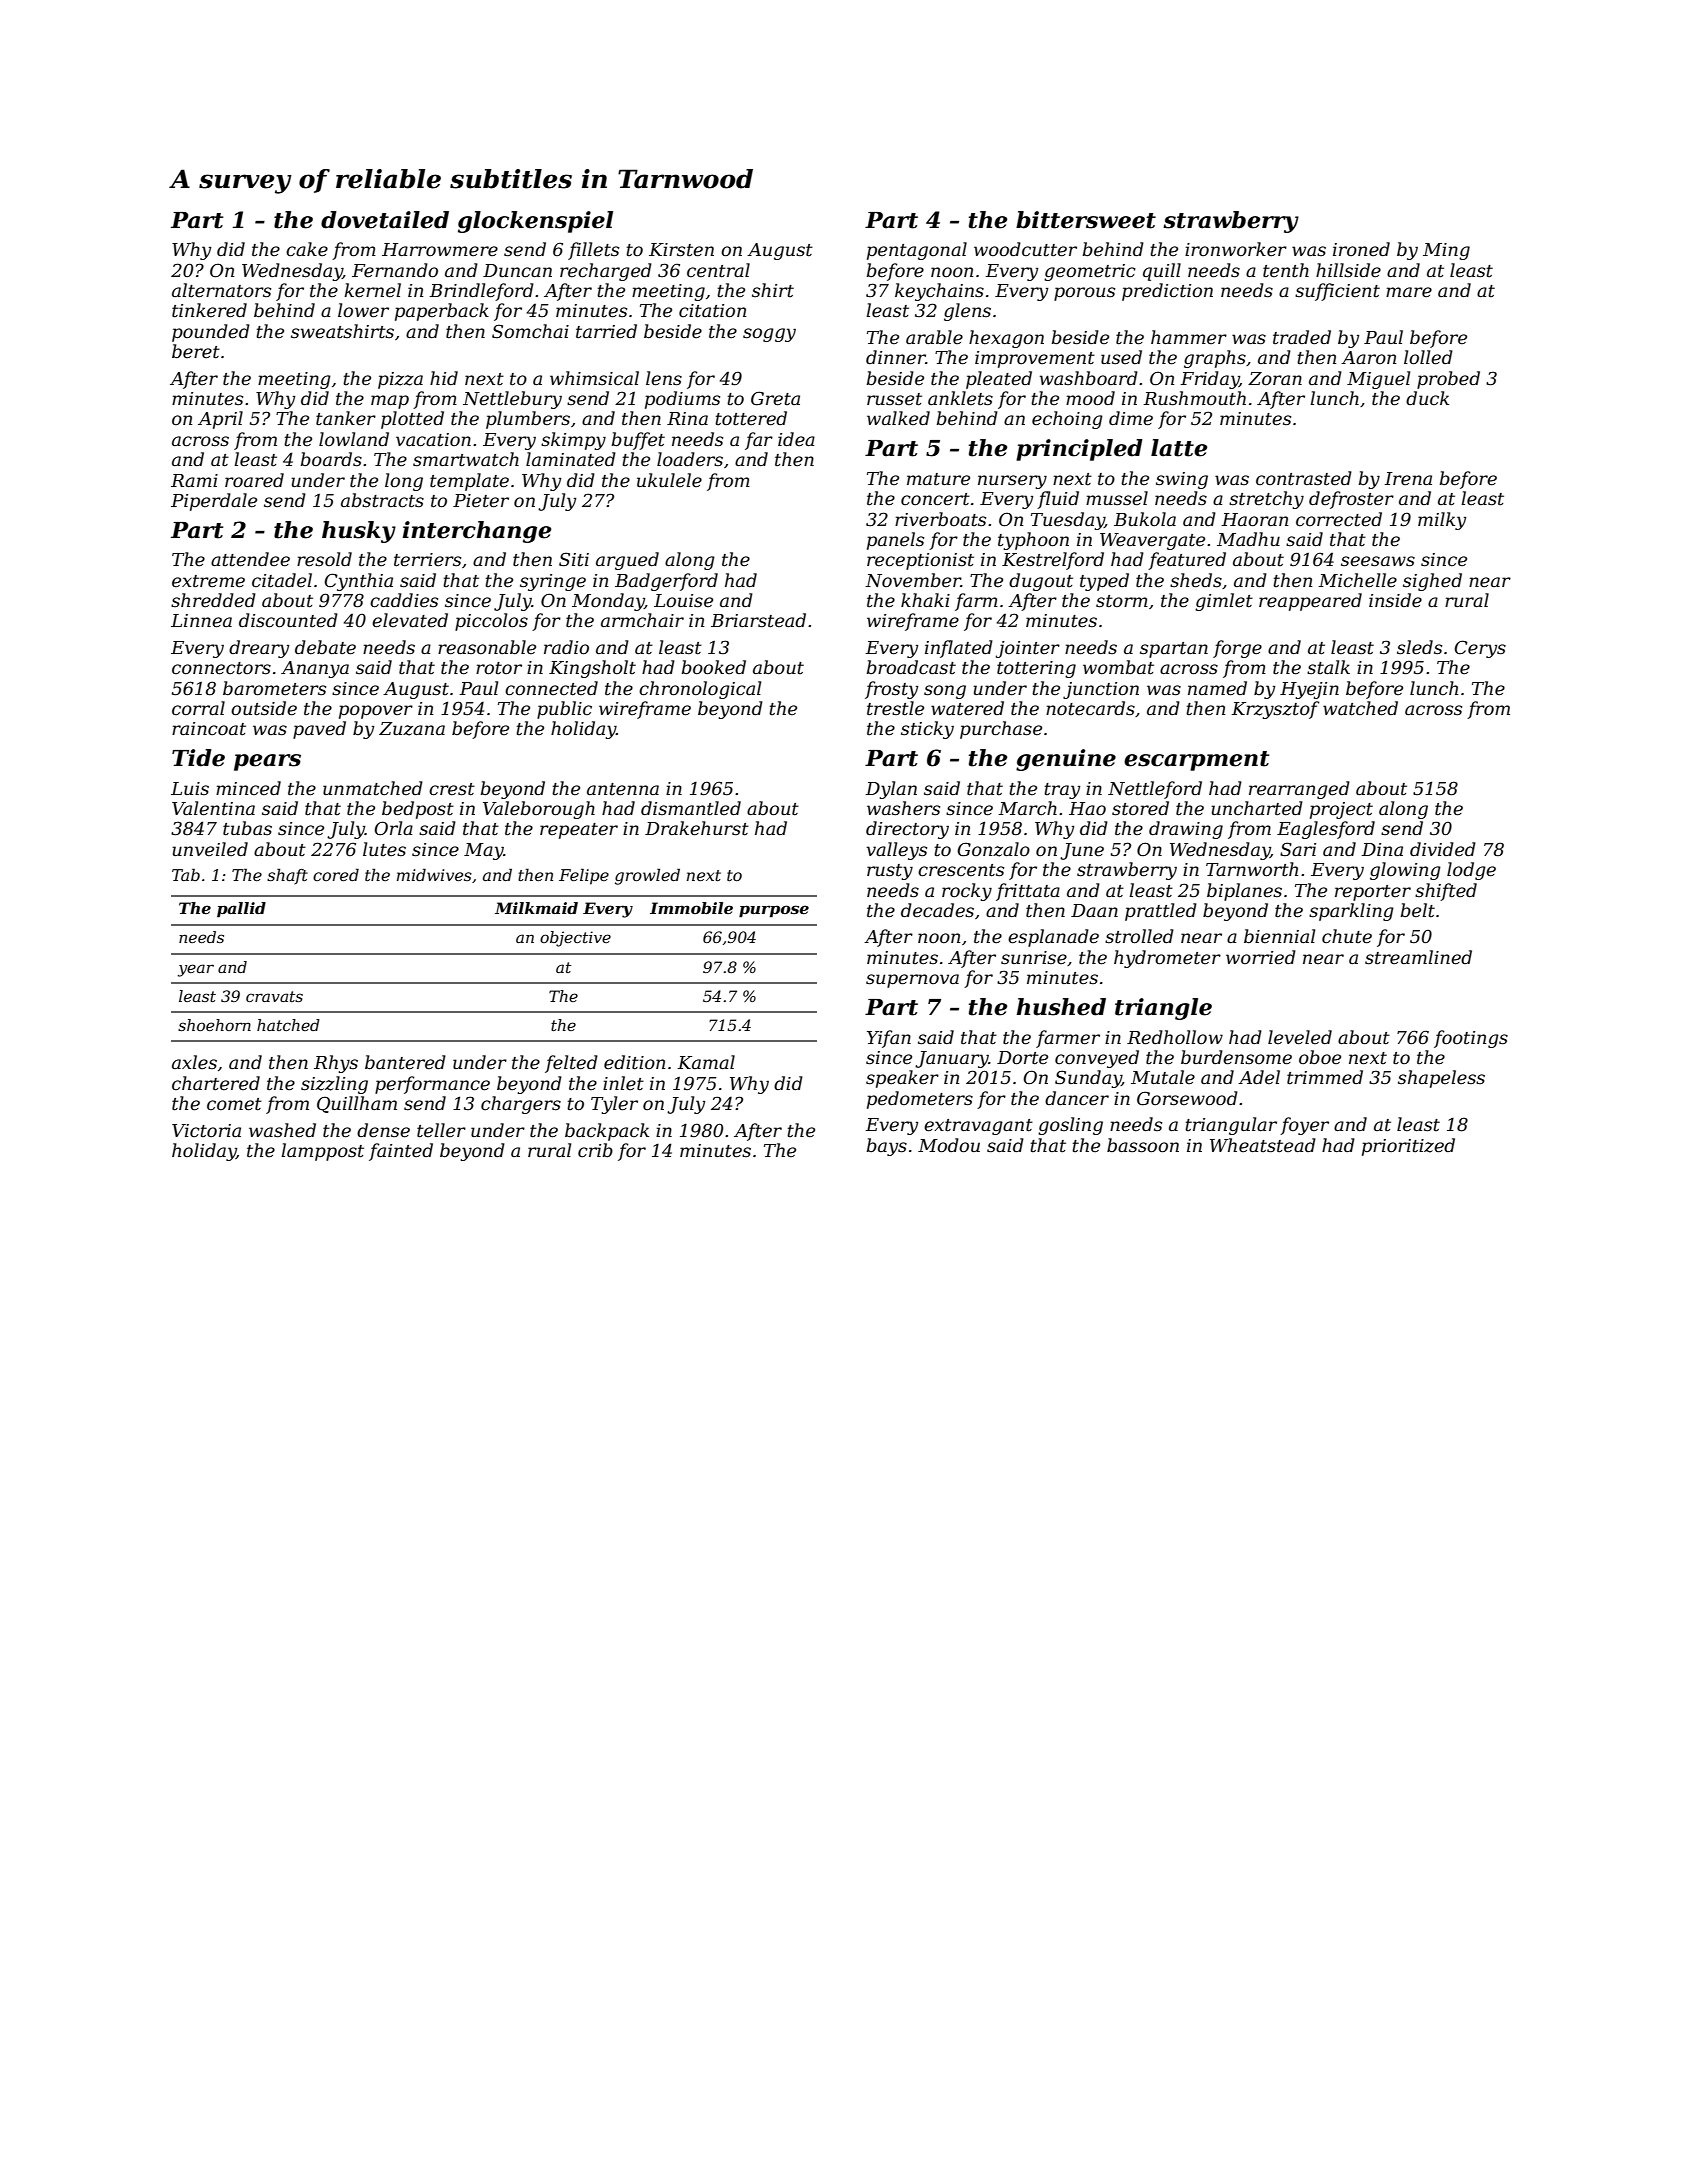 This page has width=1683, height=2178. What do you see at coordinates (1145, 519) in the page?
I see `Bukola` at bounding box center [1145, 519].
